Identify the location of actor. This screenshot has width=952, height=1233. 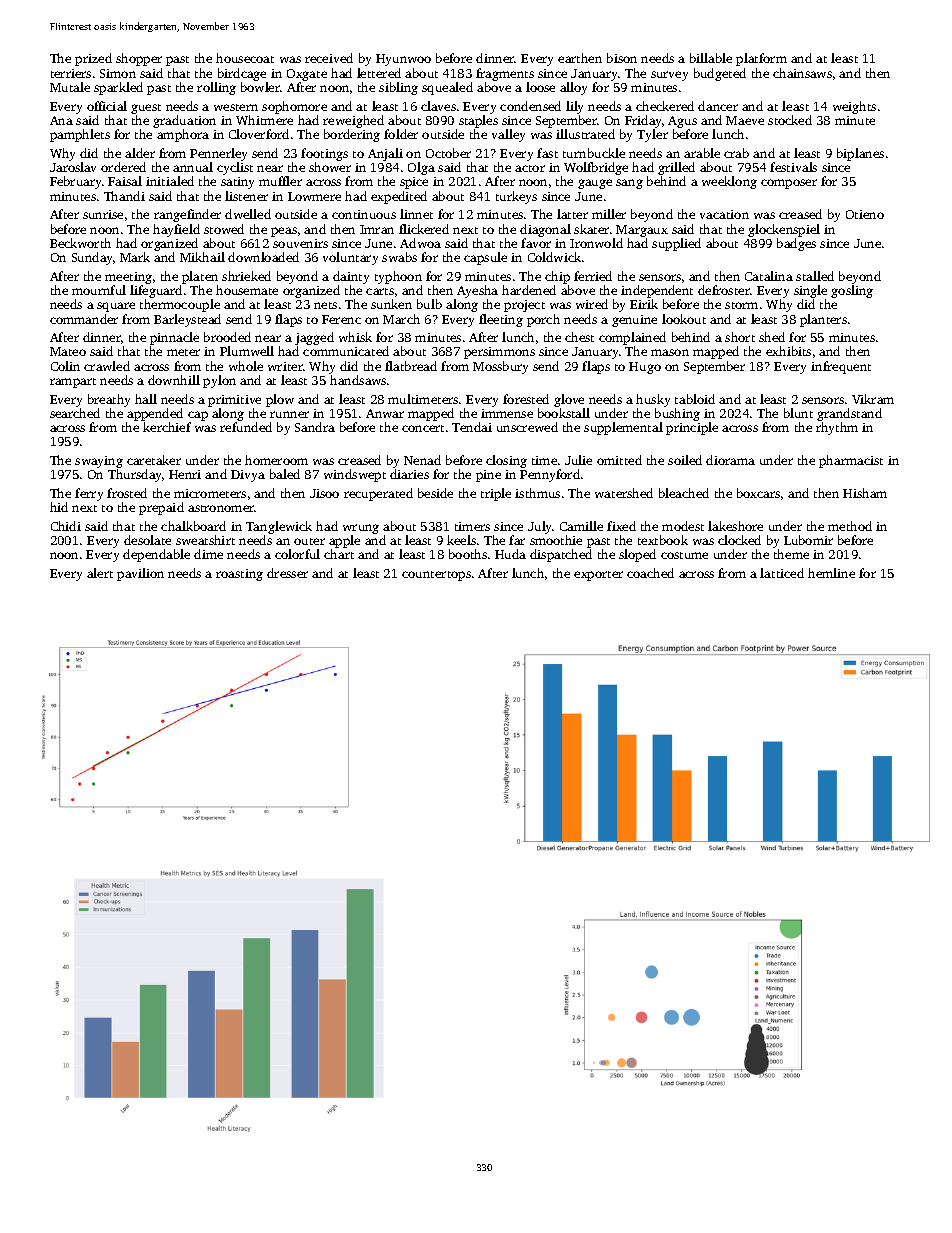
(530, 168).
